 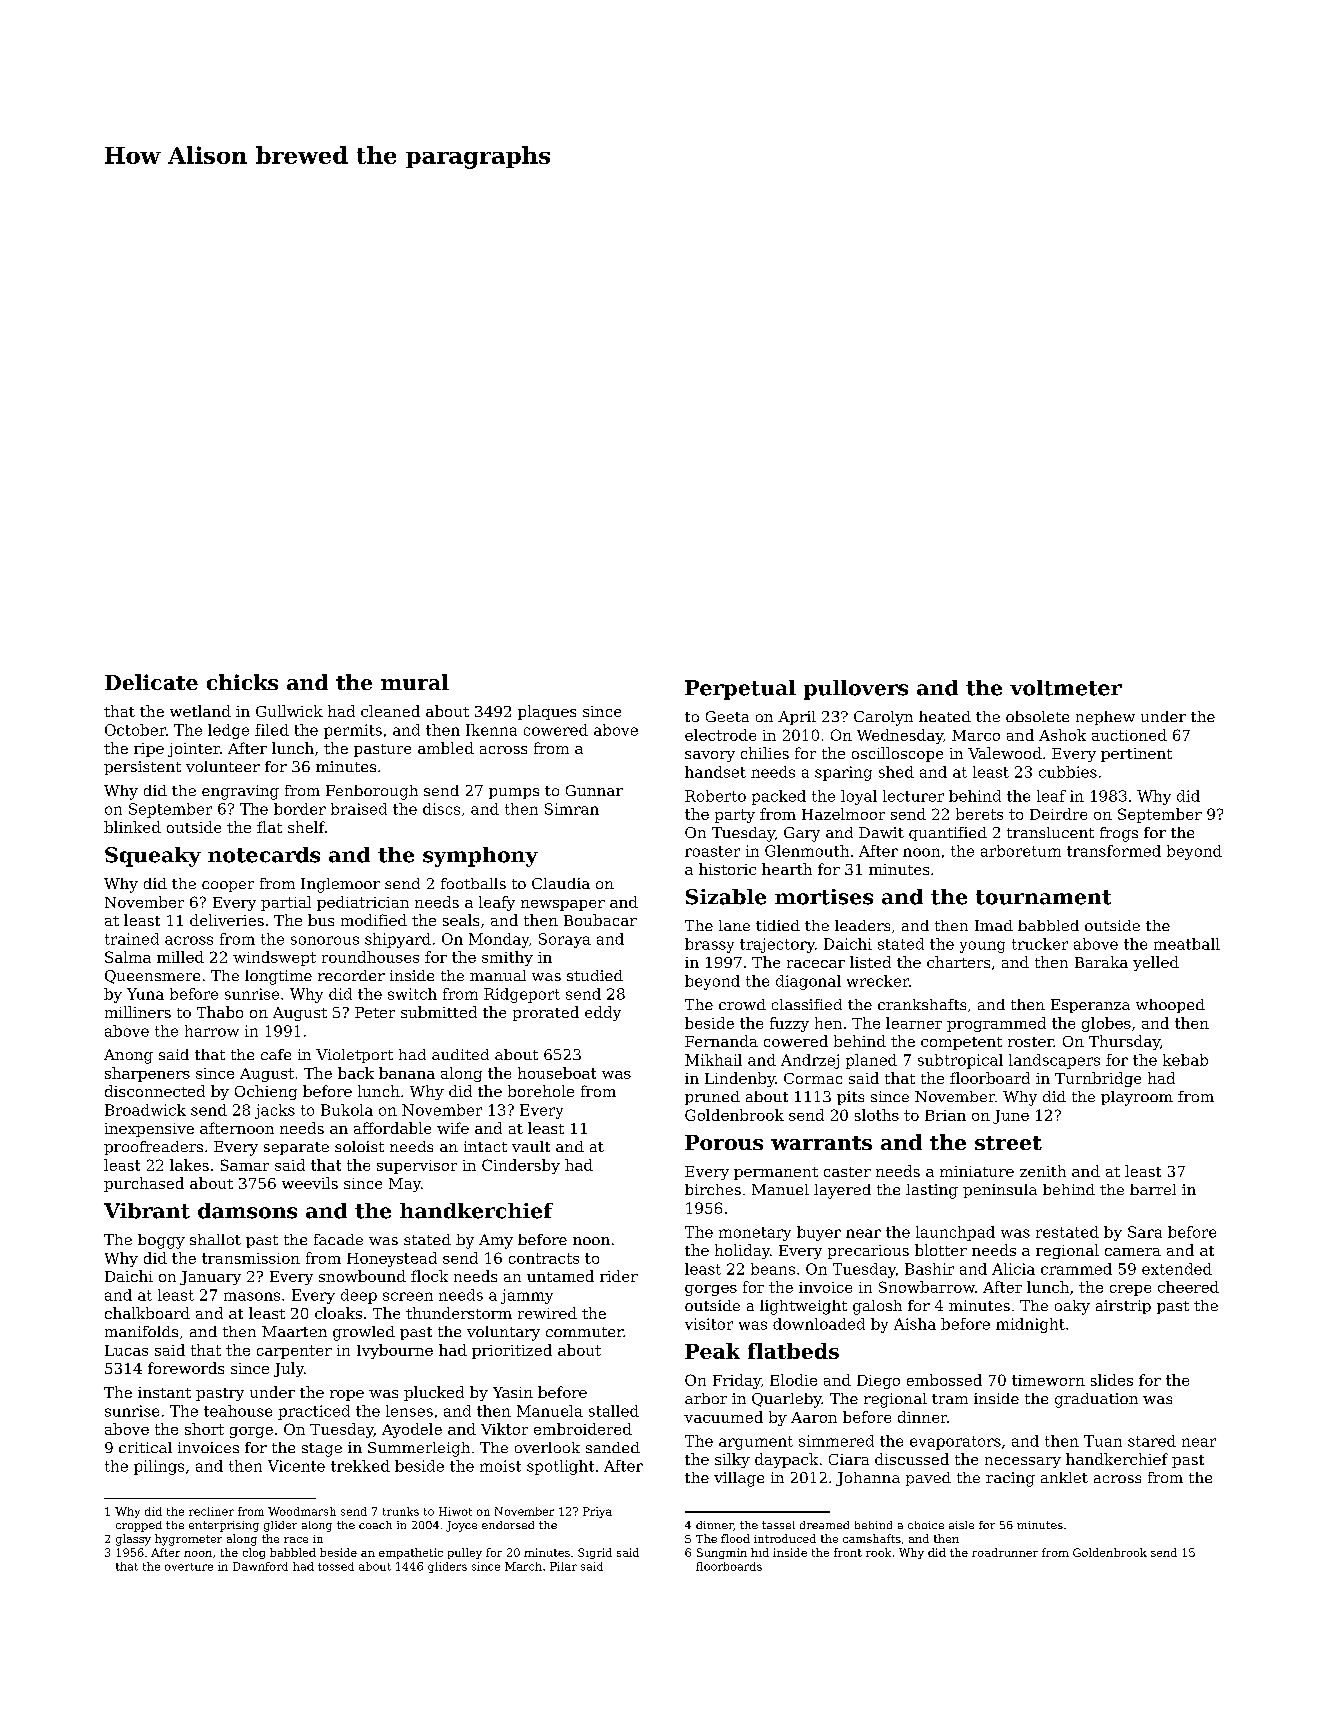 What do you see at coordinates (155, 1091) in the screenshot?
I see `disconnected` at bounding box center [155, 1091].
